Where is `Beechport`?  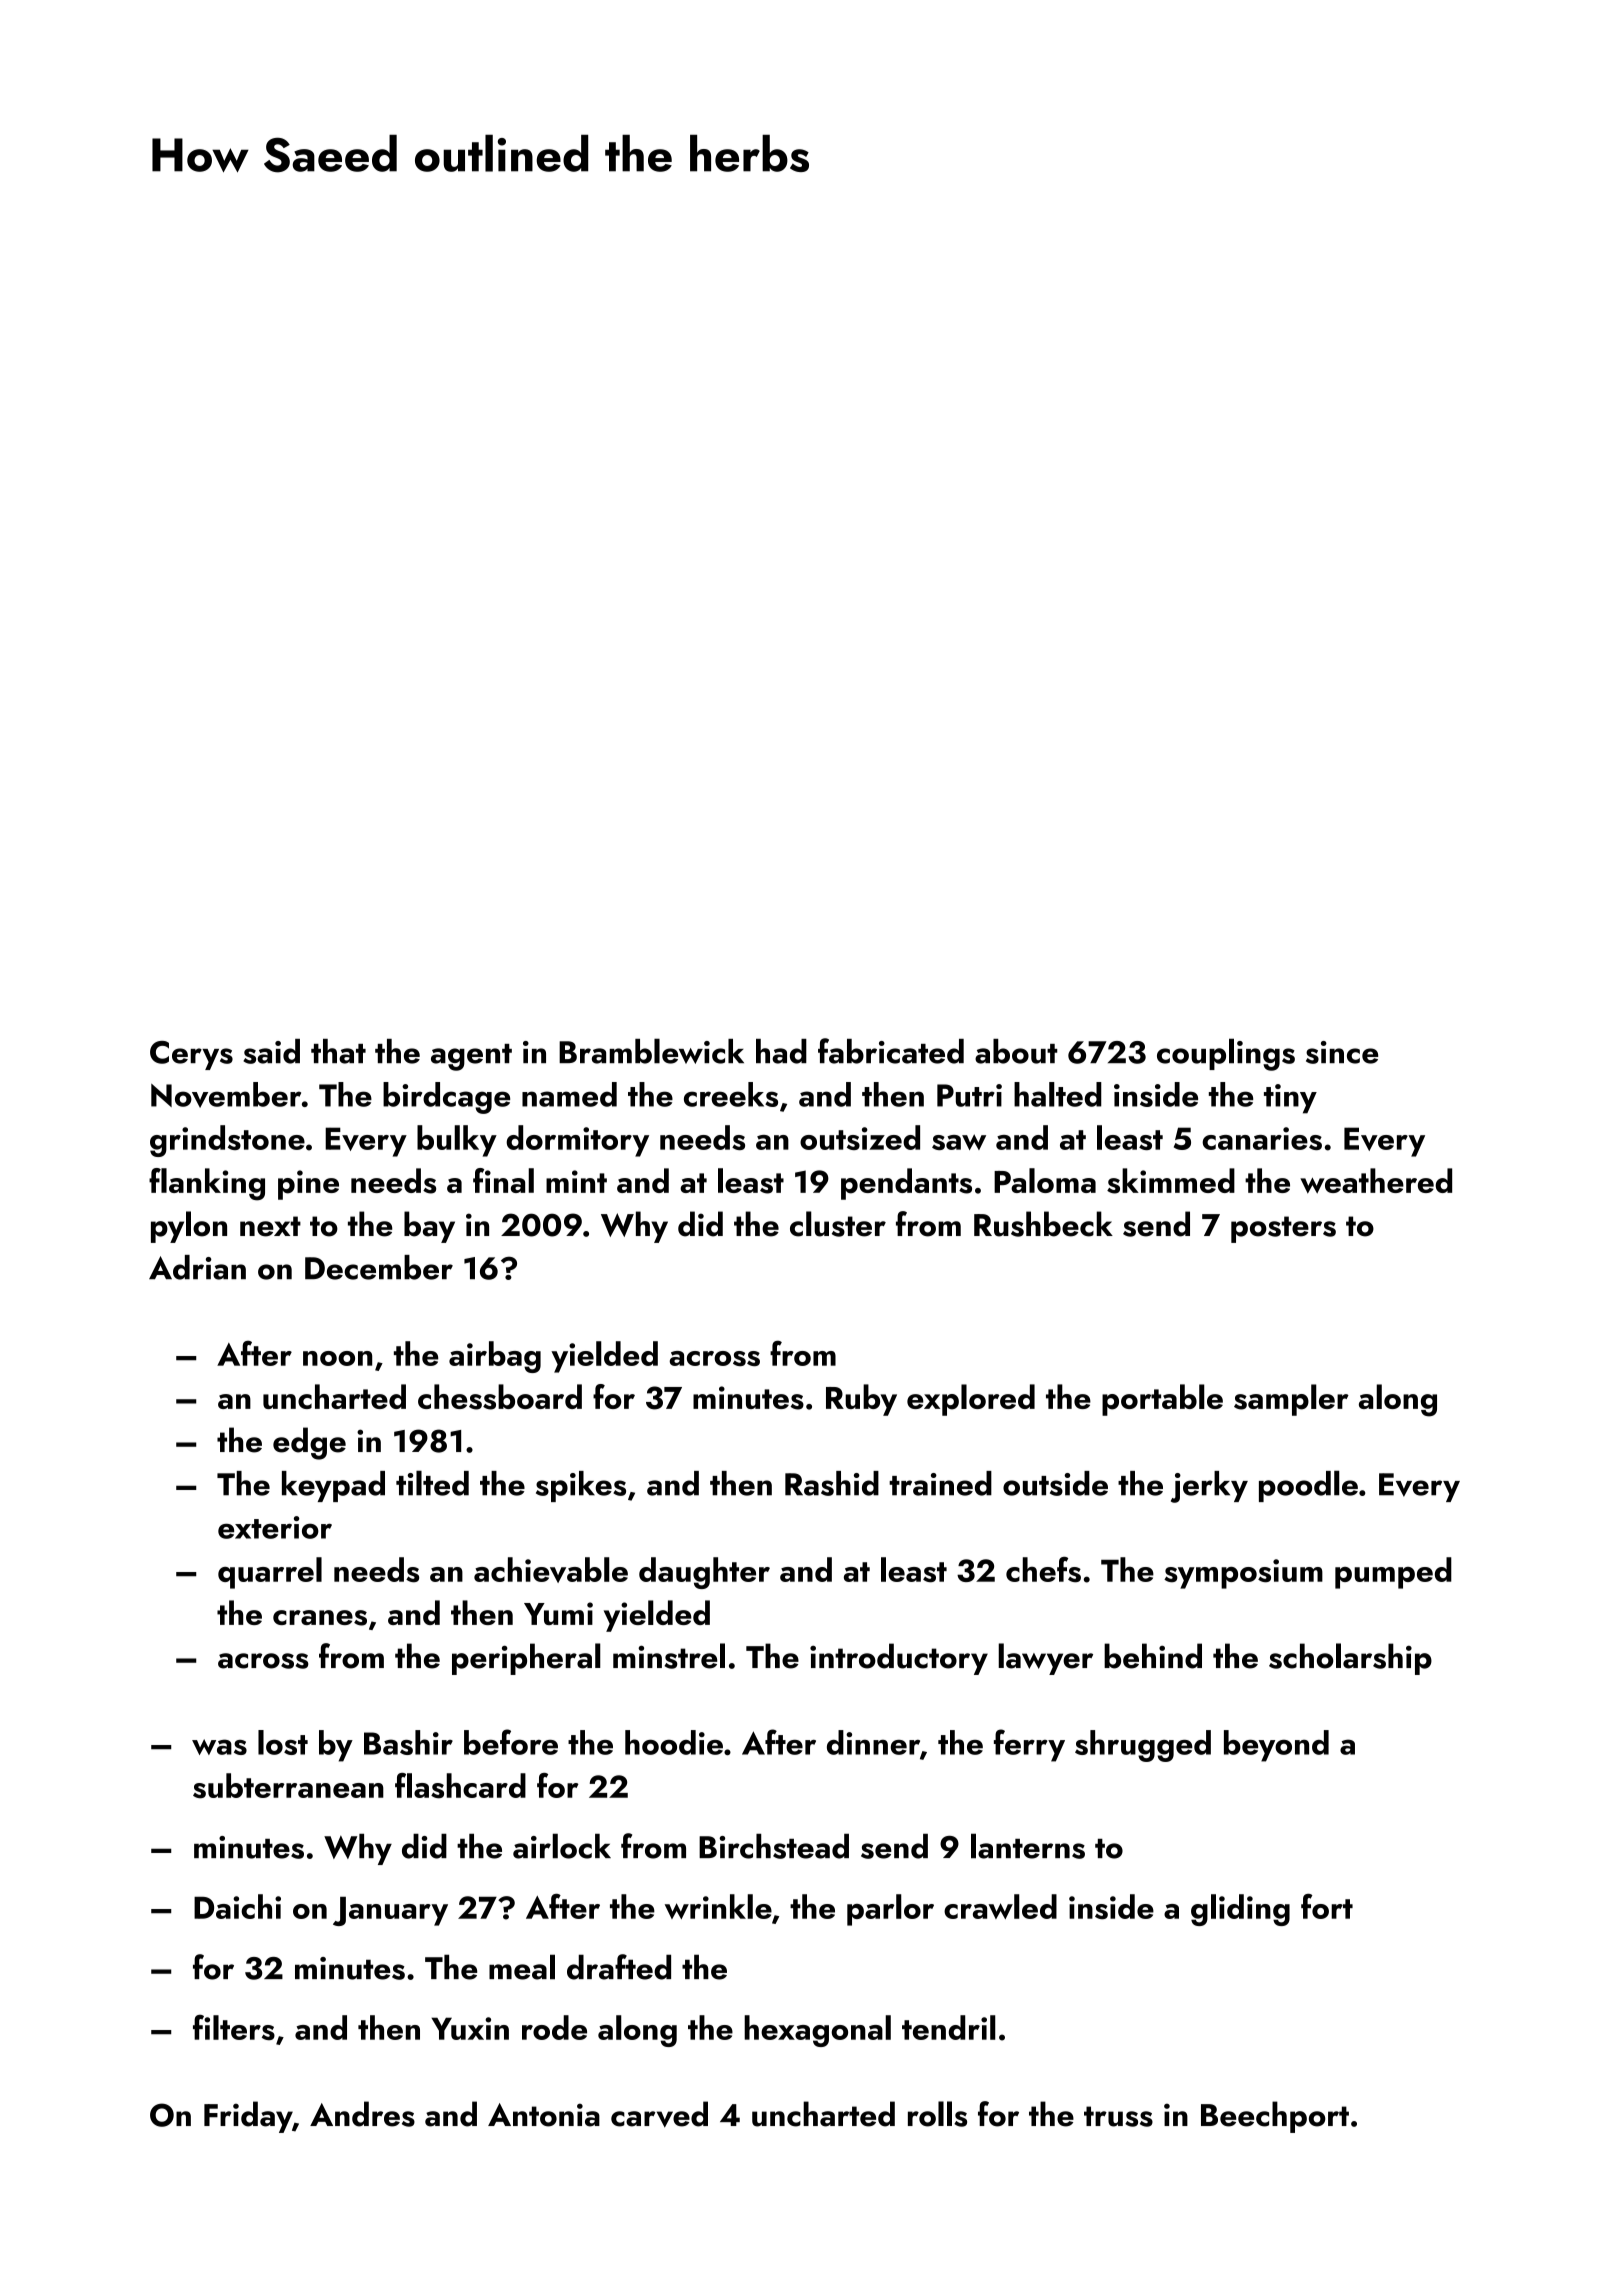 Beechport is located at coordinates (1275, 2117).
